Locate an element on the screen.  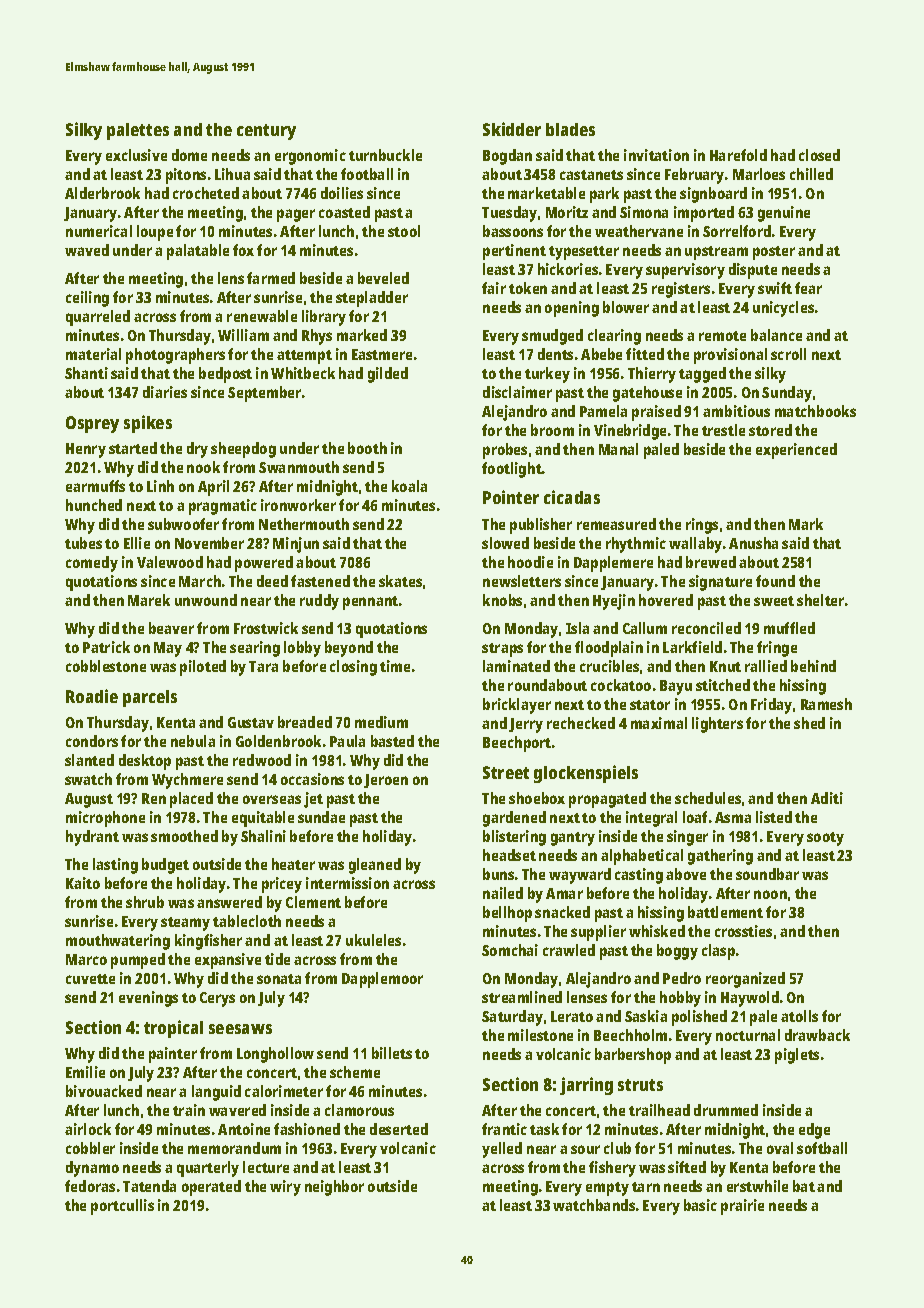
clamorous is located at coordinates (359, 1110).
